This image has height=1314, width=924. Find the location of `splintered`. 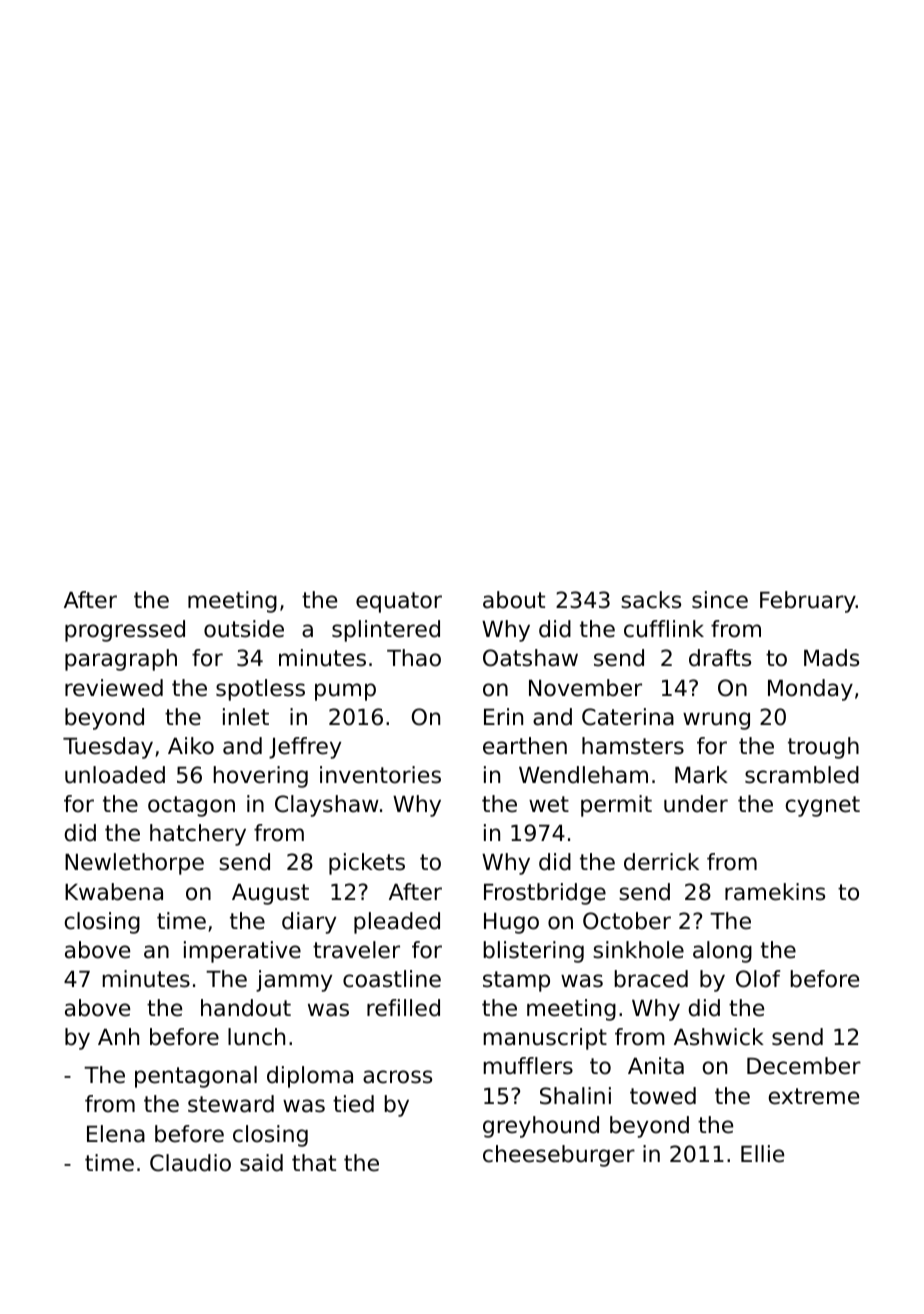

splintered is located at coordinates (386, 631).
